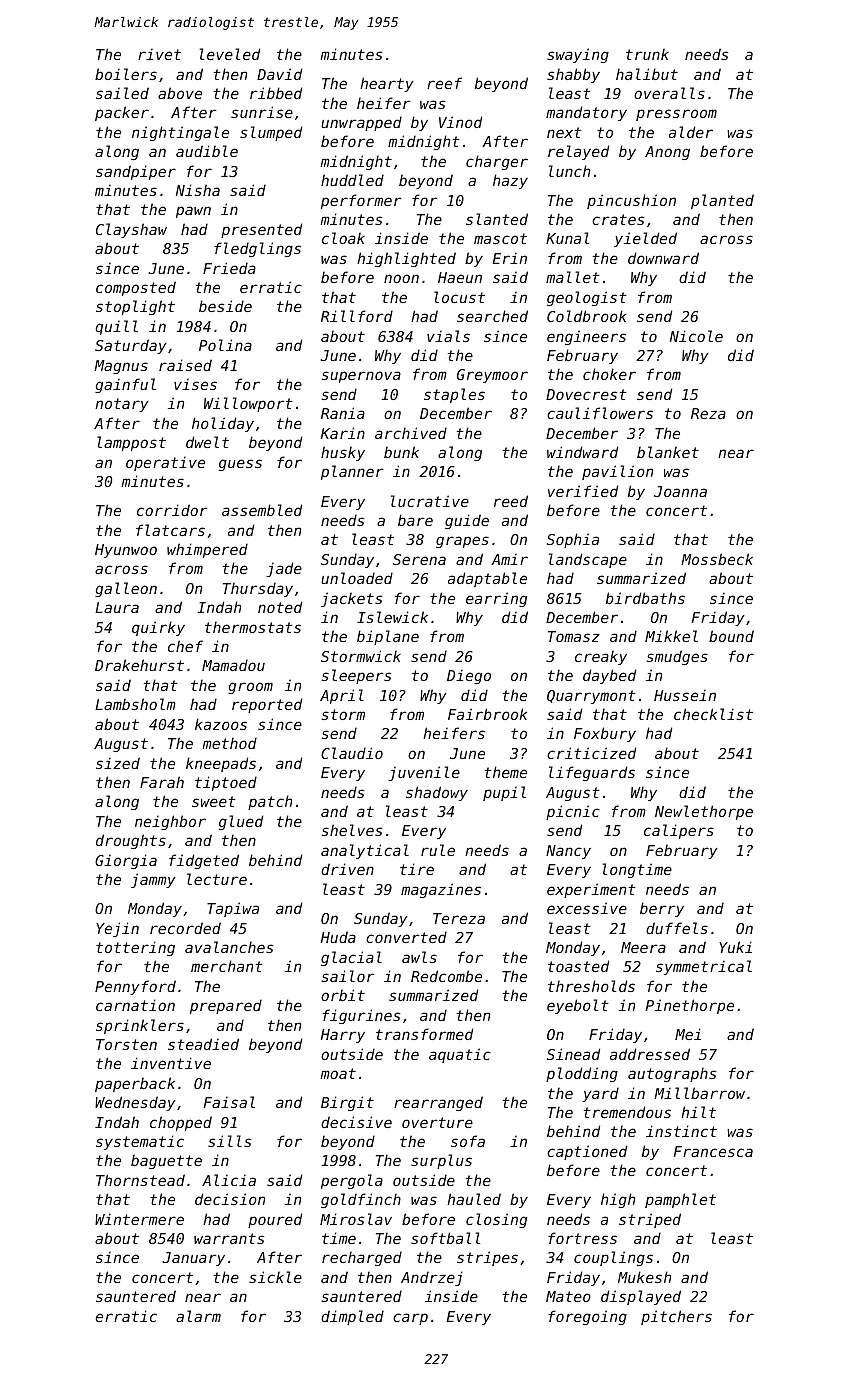 Image resolution: width=849 pixels, height=1400 pixels. What do you see at coordinates (387, 84) in the screenshot?
I see `hearty` at bounding box center [387, 84].
